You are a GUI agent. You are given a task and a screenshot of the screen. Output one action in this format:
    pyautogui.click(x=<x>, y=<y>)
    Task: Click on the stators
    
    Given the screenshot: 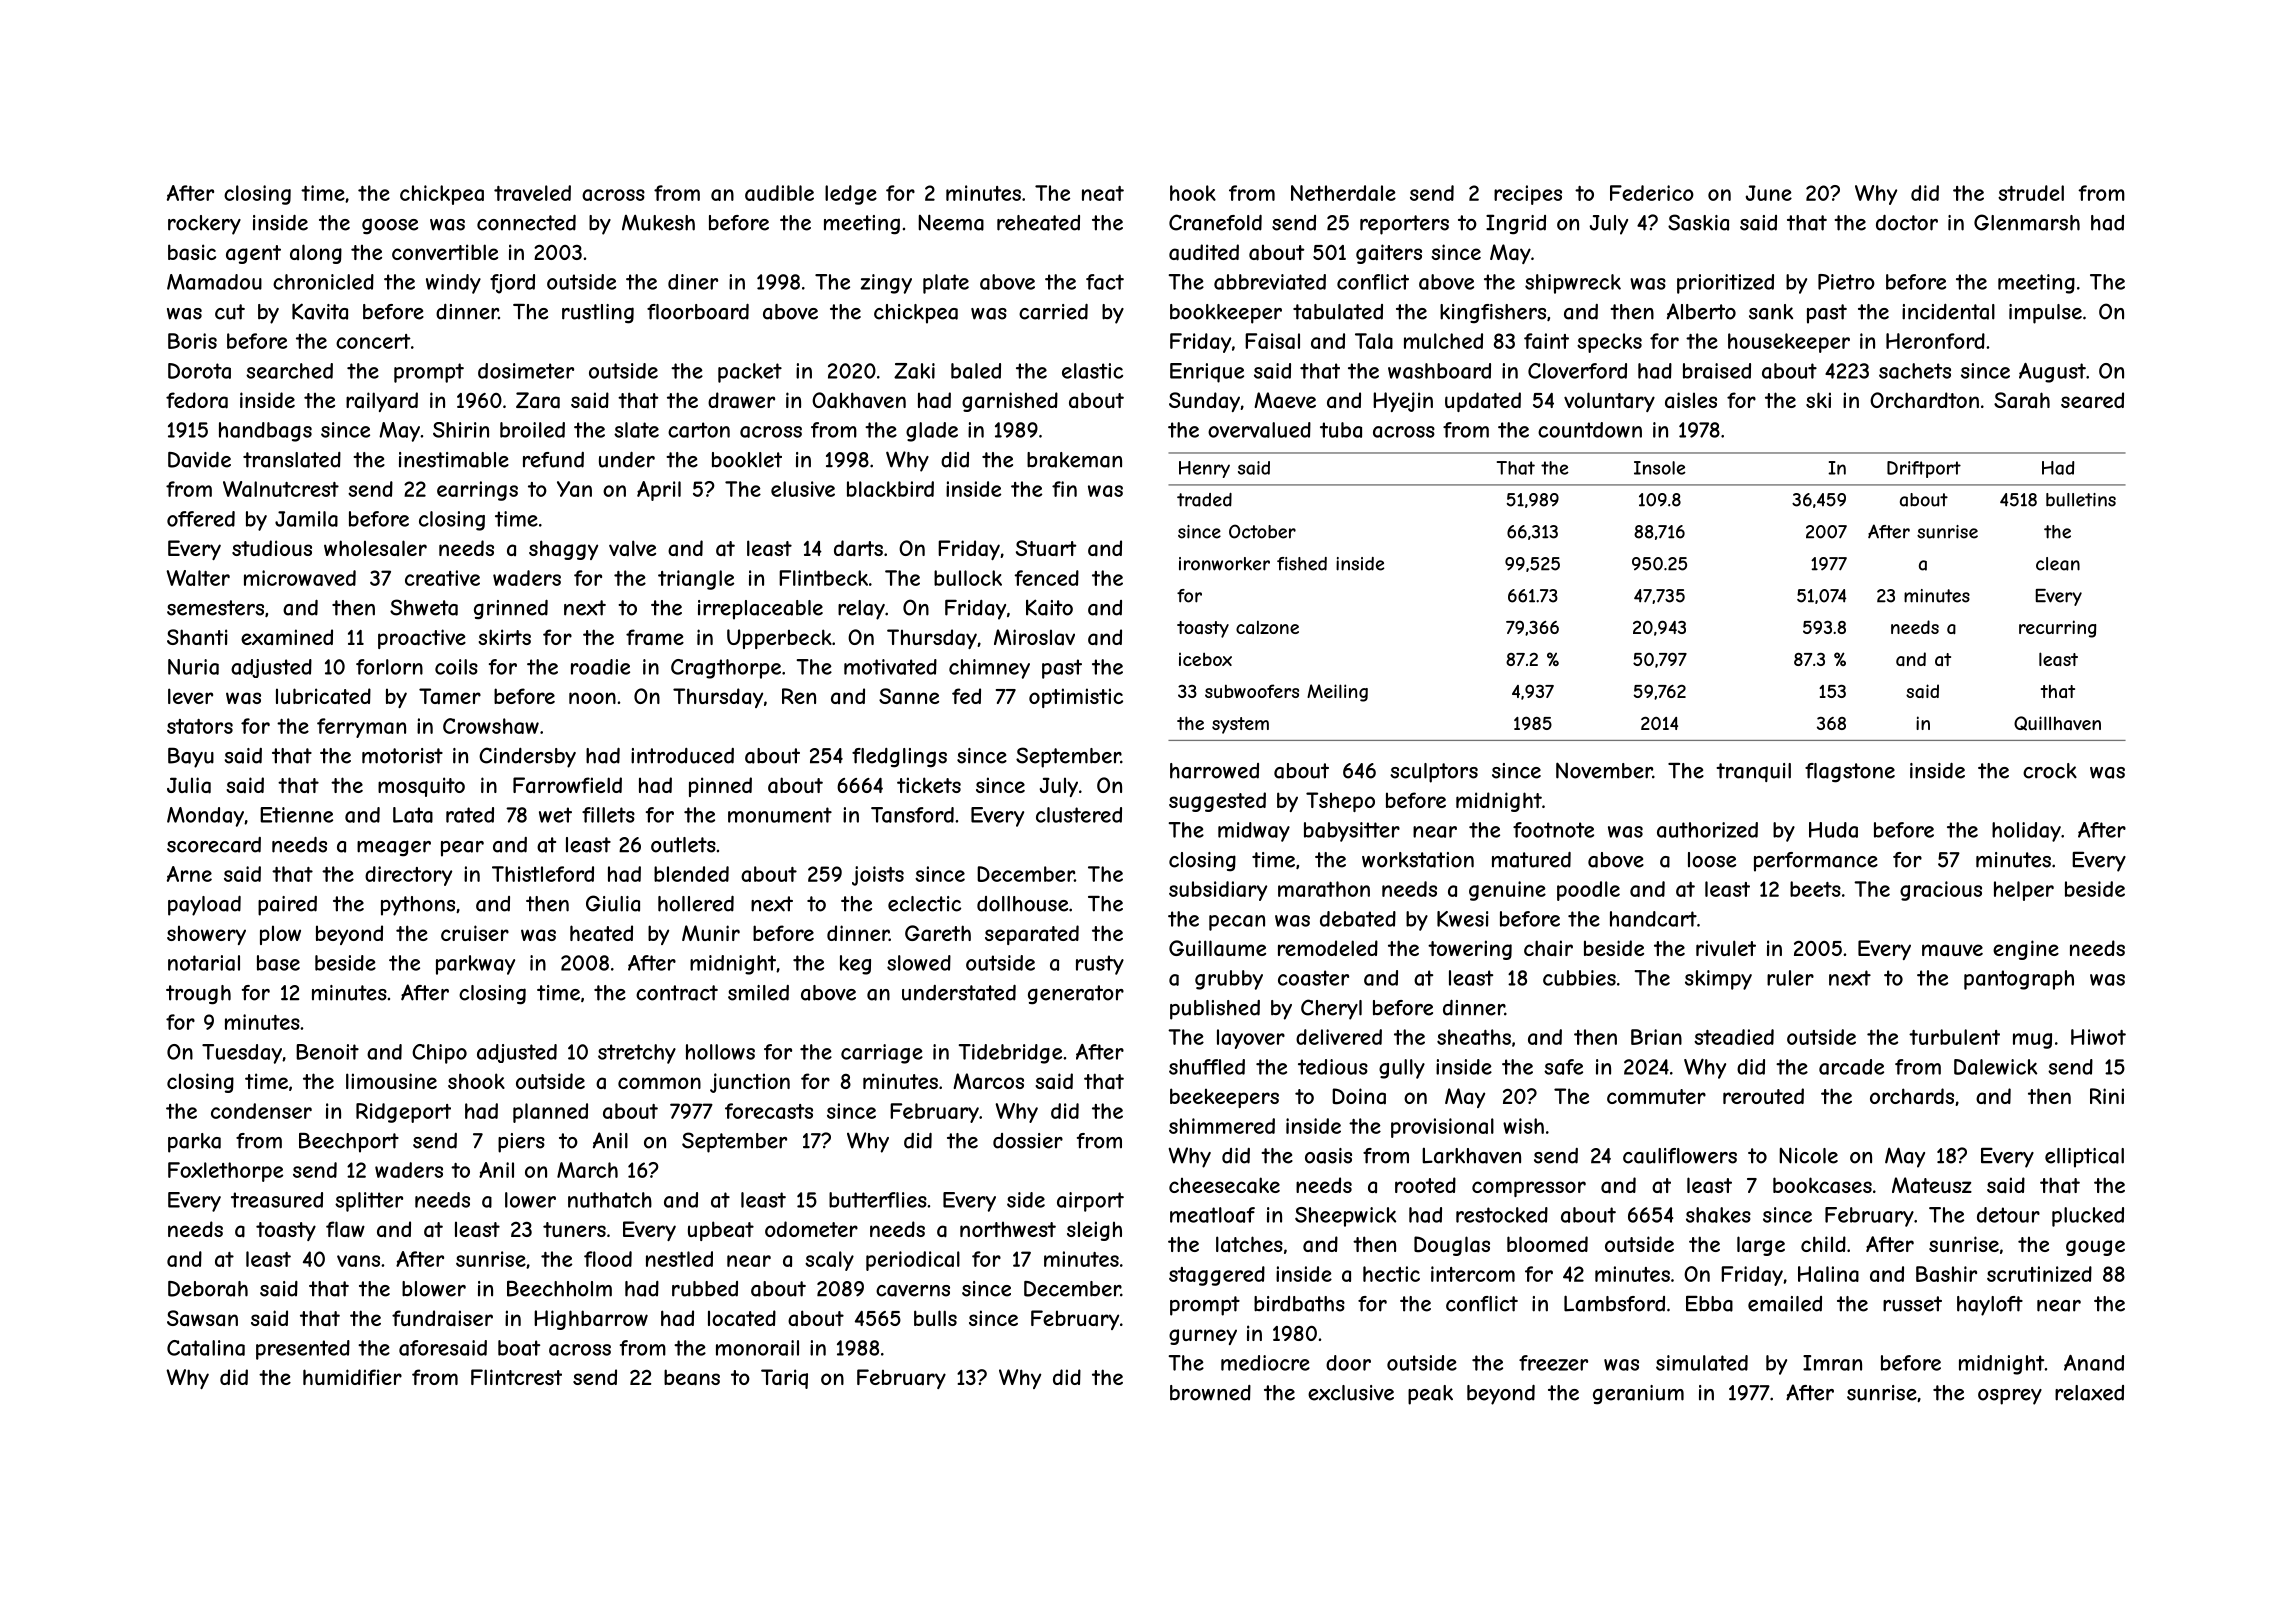 What is the action you would take?
    pyautogui.click(x=200, y=726)
